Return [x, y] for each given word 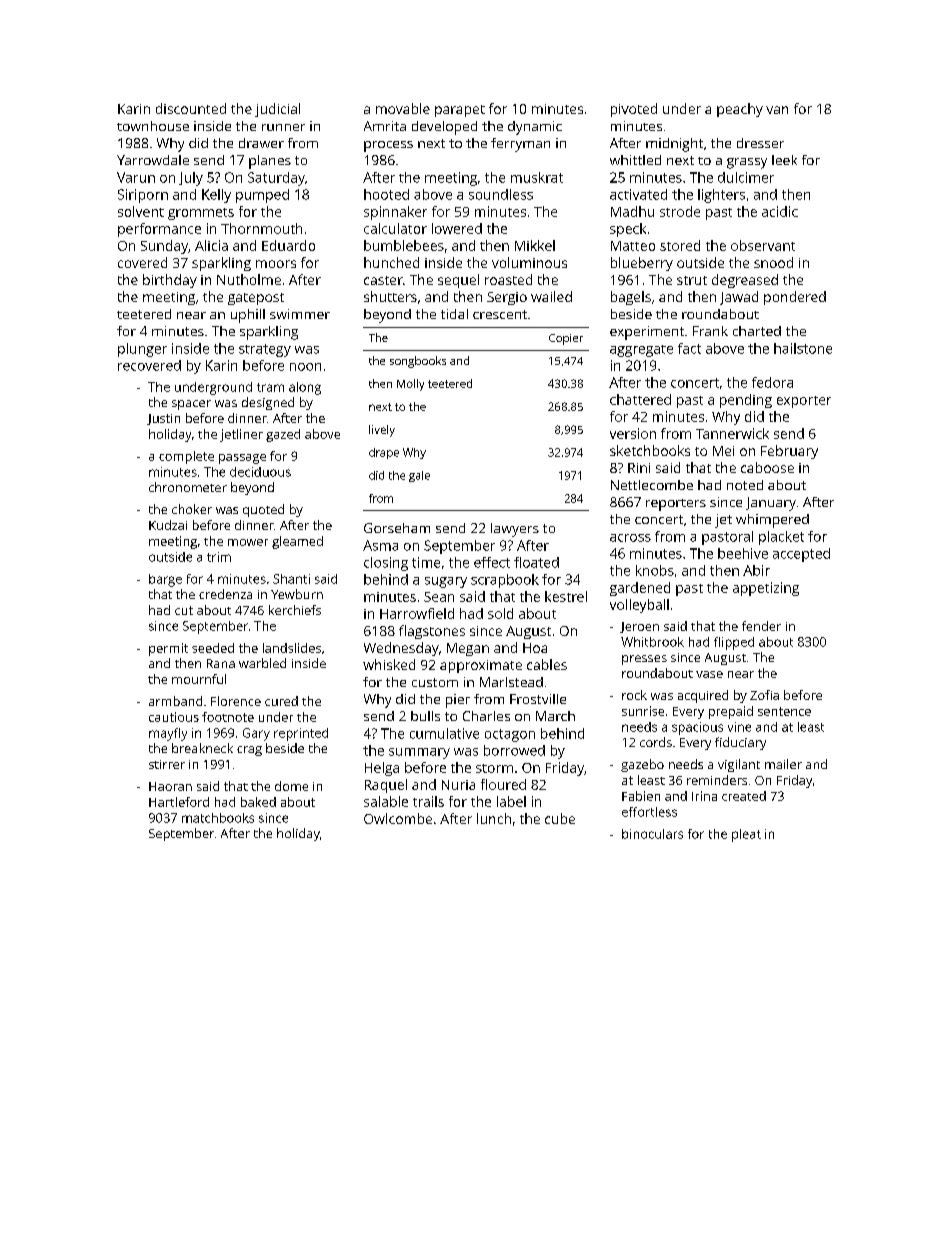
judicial [277, 110]
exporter [804, 402]
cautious [174, 717]
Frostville [538, 699]
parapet [460, 111]
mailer [783, 764]
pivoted [634, 110]
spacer [191, 405]
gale [419, 476]
